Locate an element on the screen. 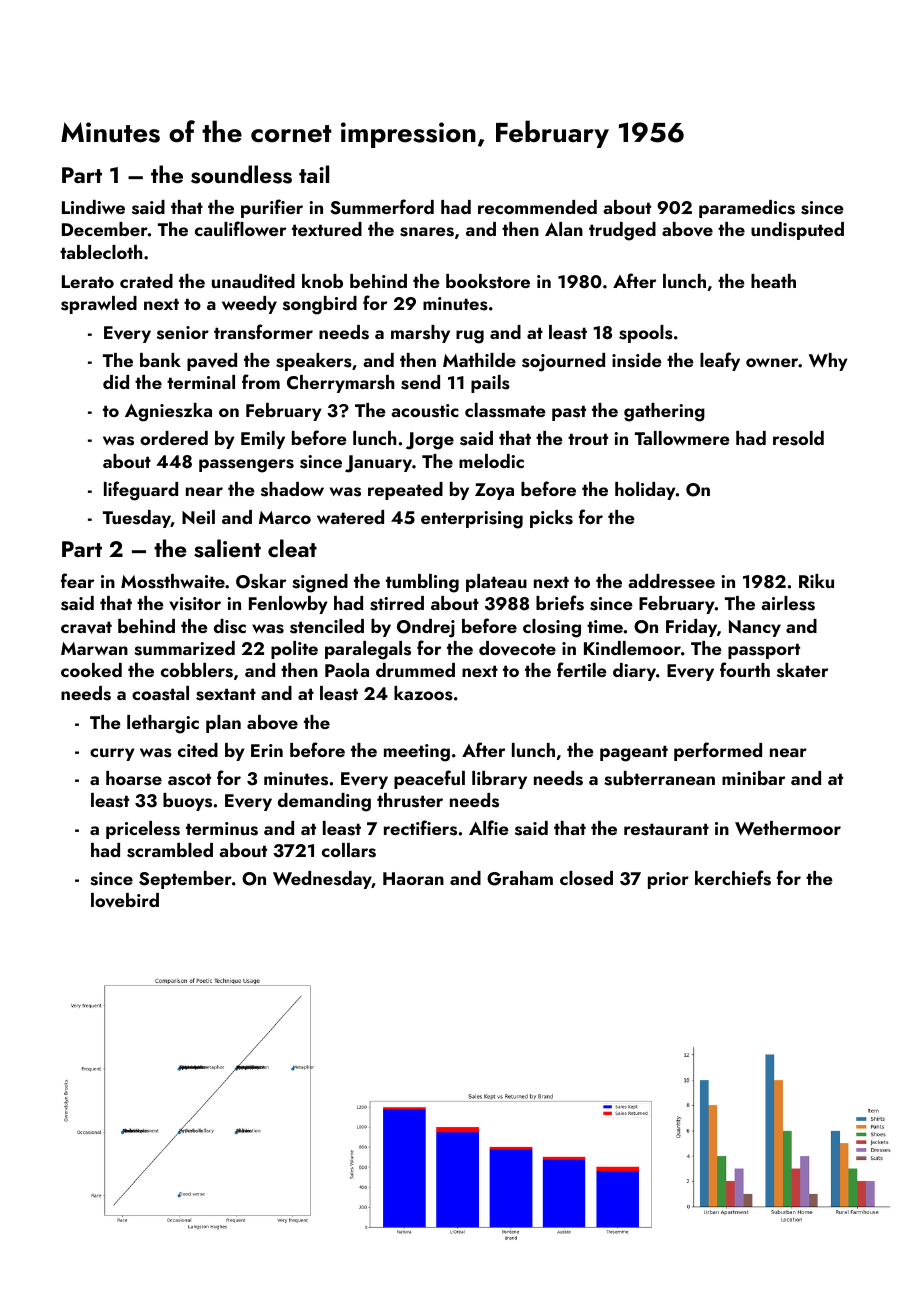 The image size is (924, 1311). lovebird is located at coordinates (125, 900).
